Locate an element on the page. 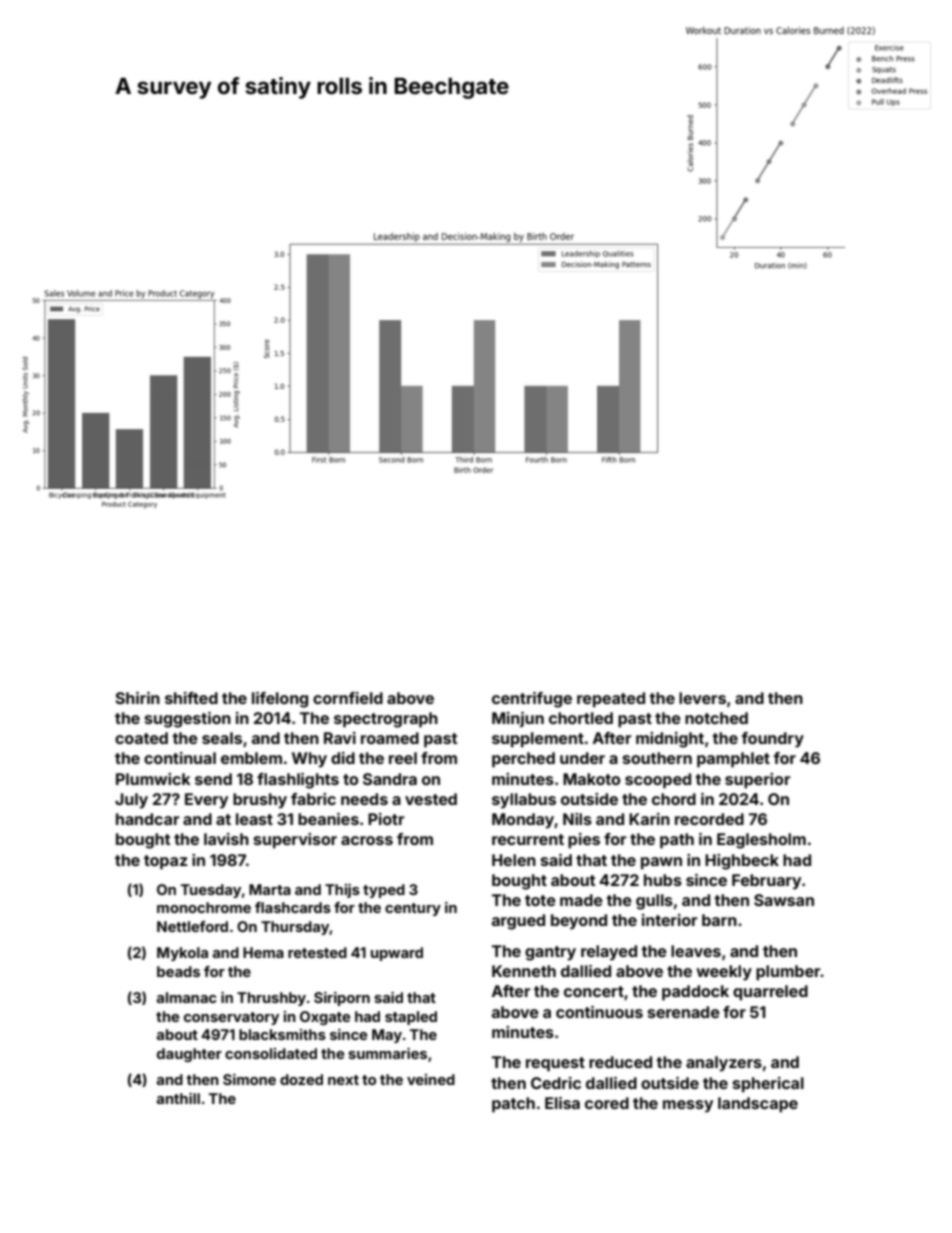  brushy is located at coordinates (260, 801).
